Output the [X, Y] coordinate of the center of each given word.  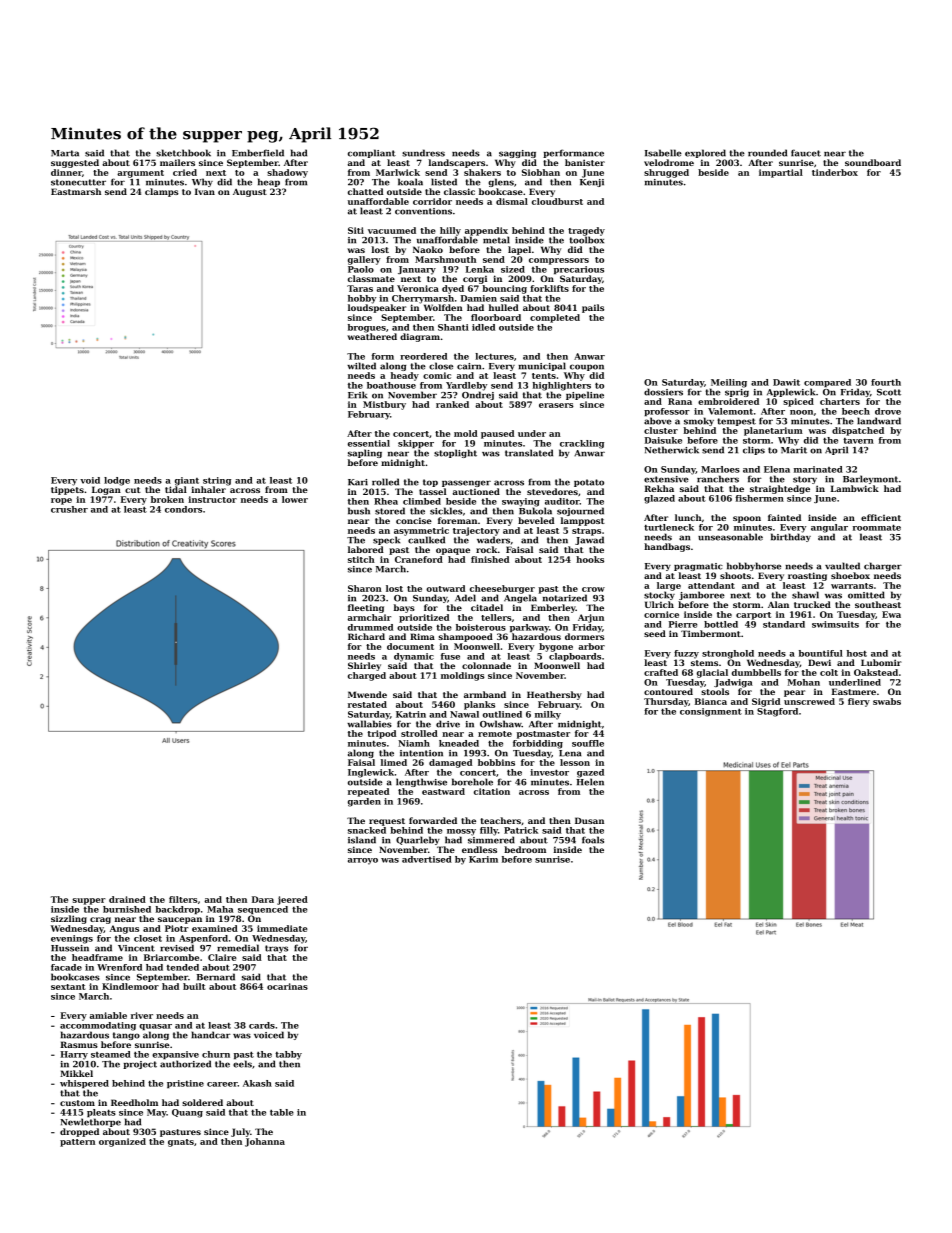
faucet [806, 153]
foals [593, 840]
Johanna [265, 1142]
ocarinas [287, 986]
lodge [117, 481]
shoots [735, 575]
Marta [65, 153]
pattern [77, 1143]
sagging [517, 154]
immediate [282, 928]
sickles [446, 511]
